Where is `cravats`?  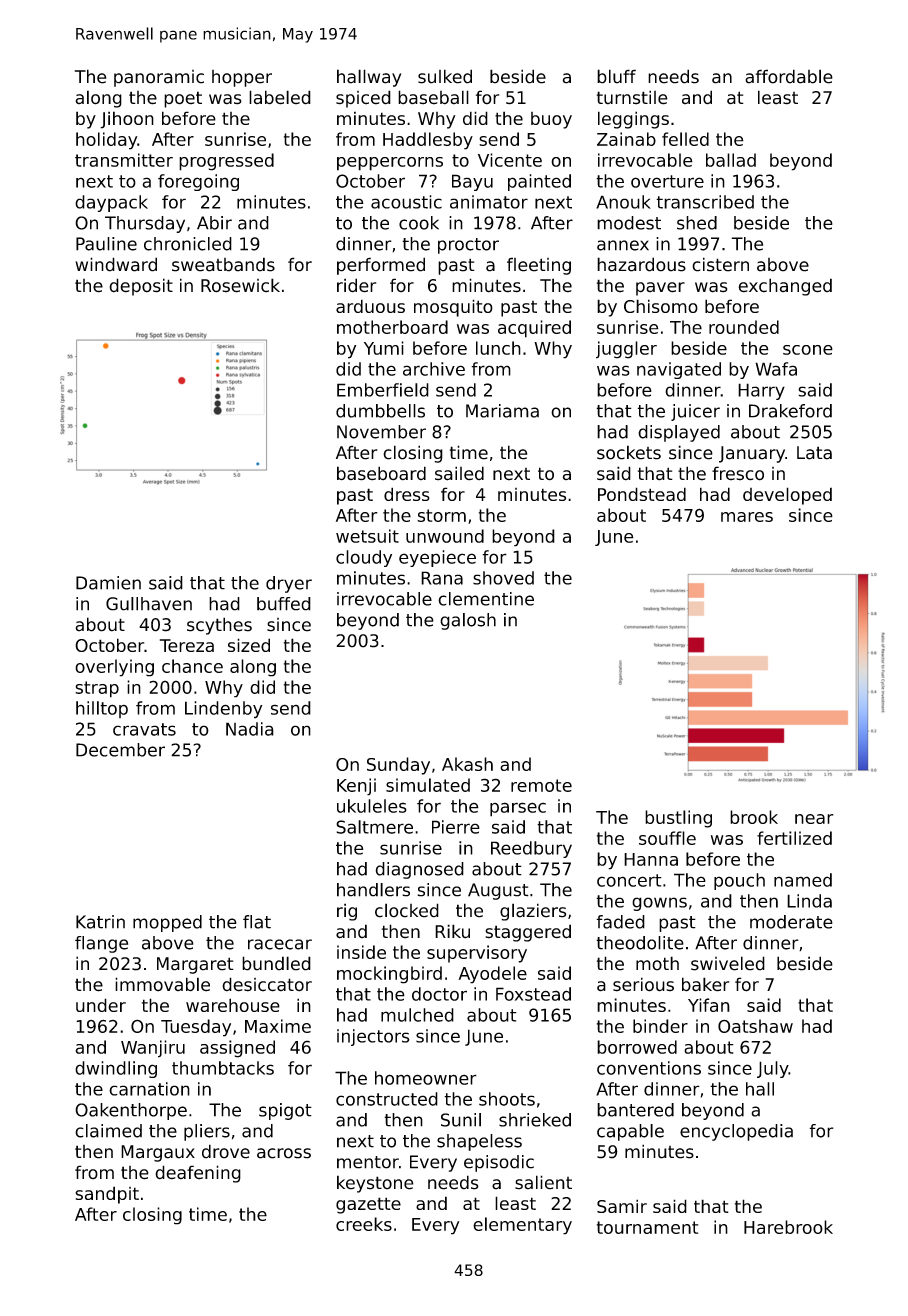 cravats is located at coordinates (144, 729).
